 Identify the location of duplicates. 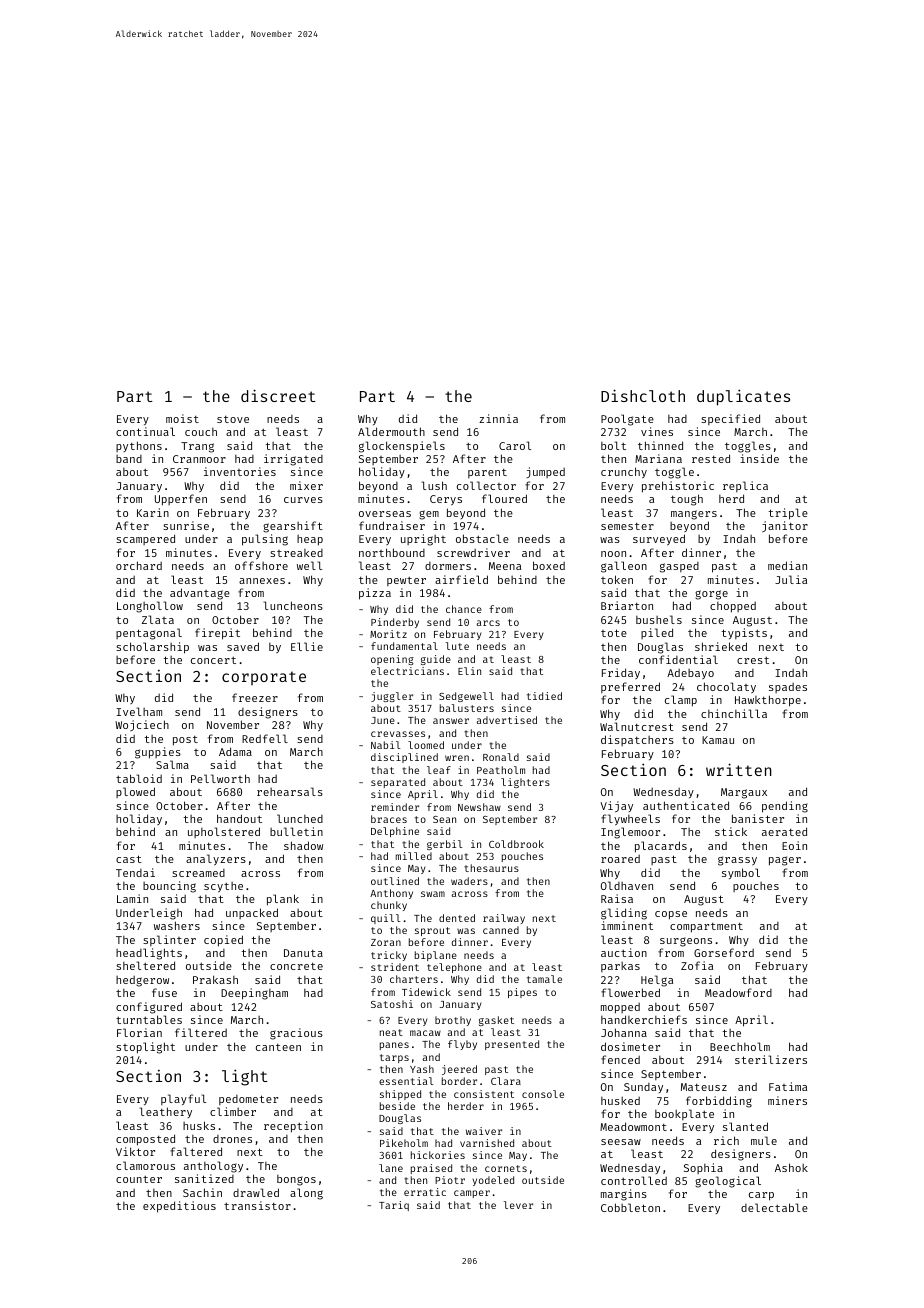
(743, 397).
